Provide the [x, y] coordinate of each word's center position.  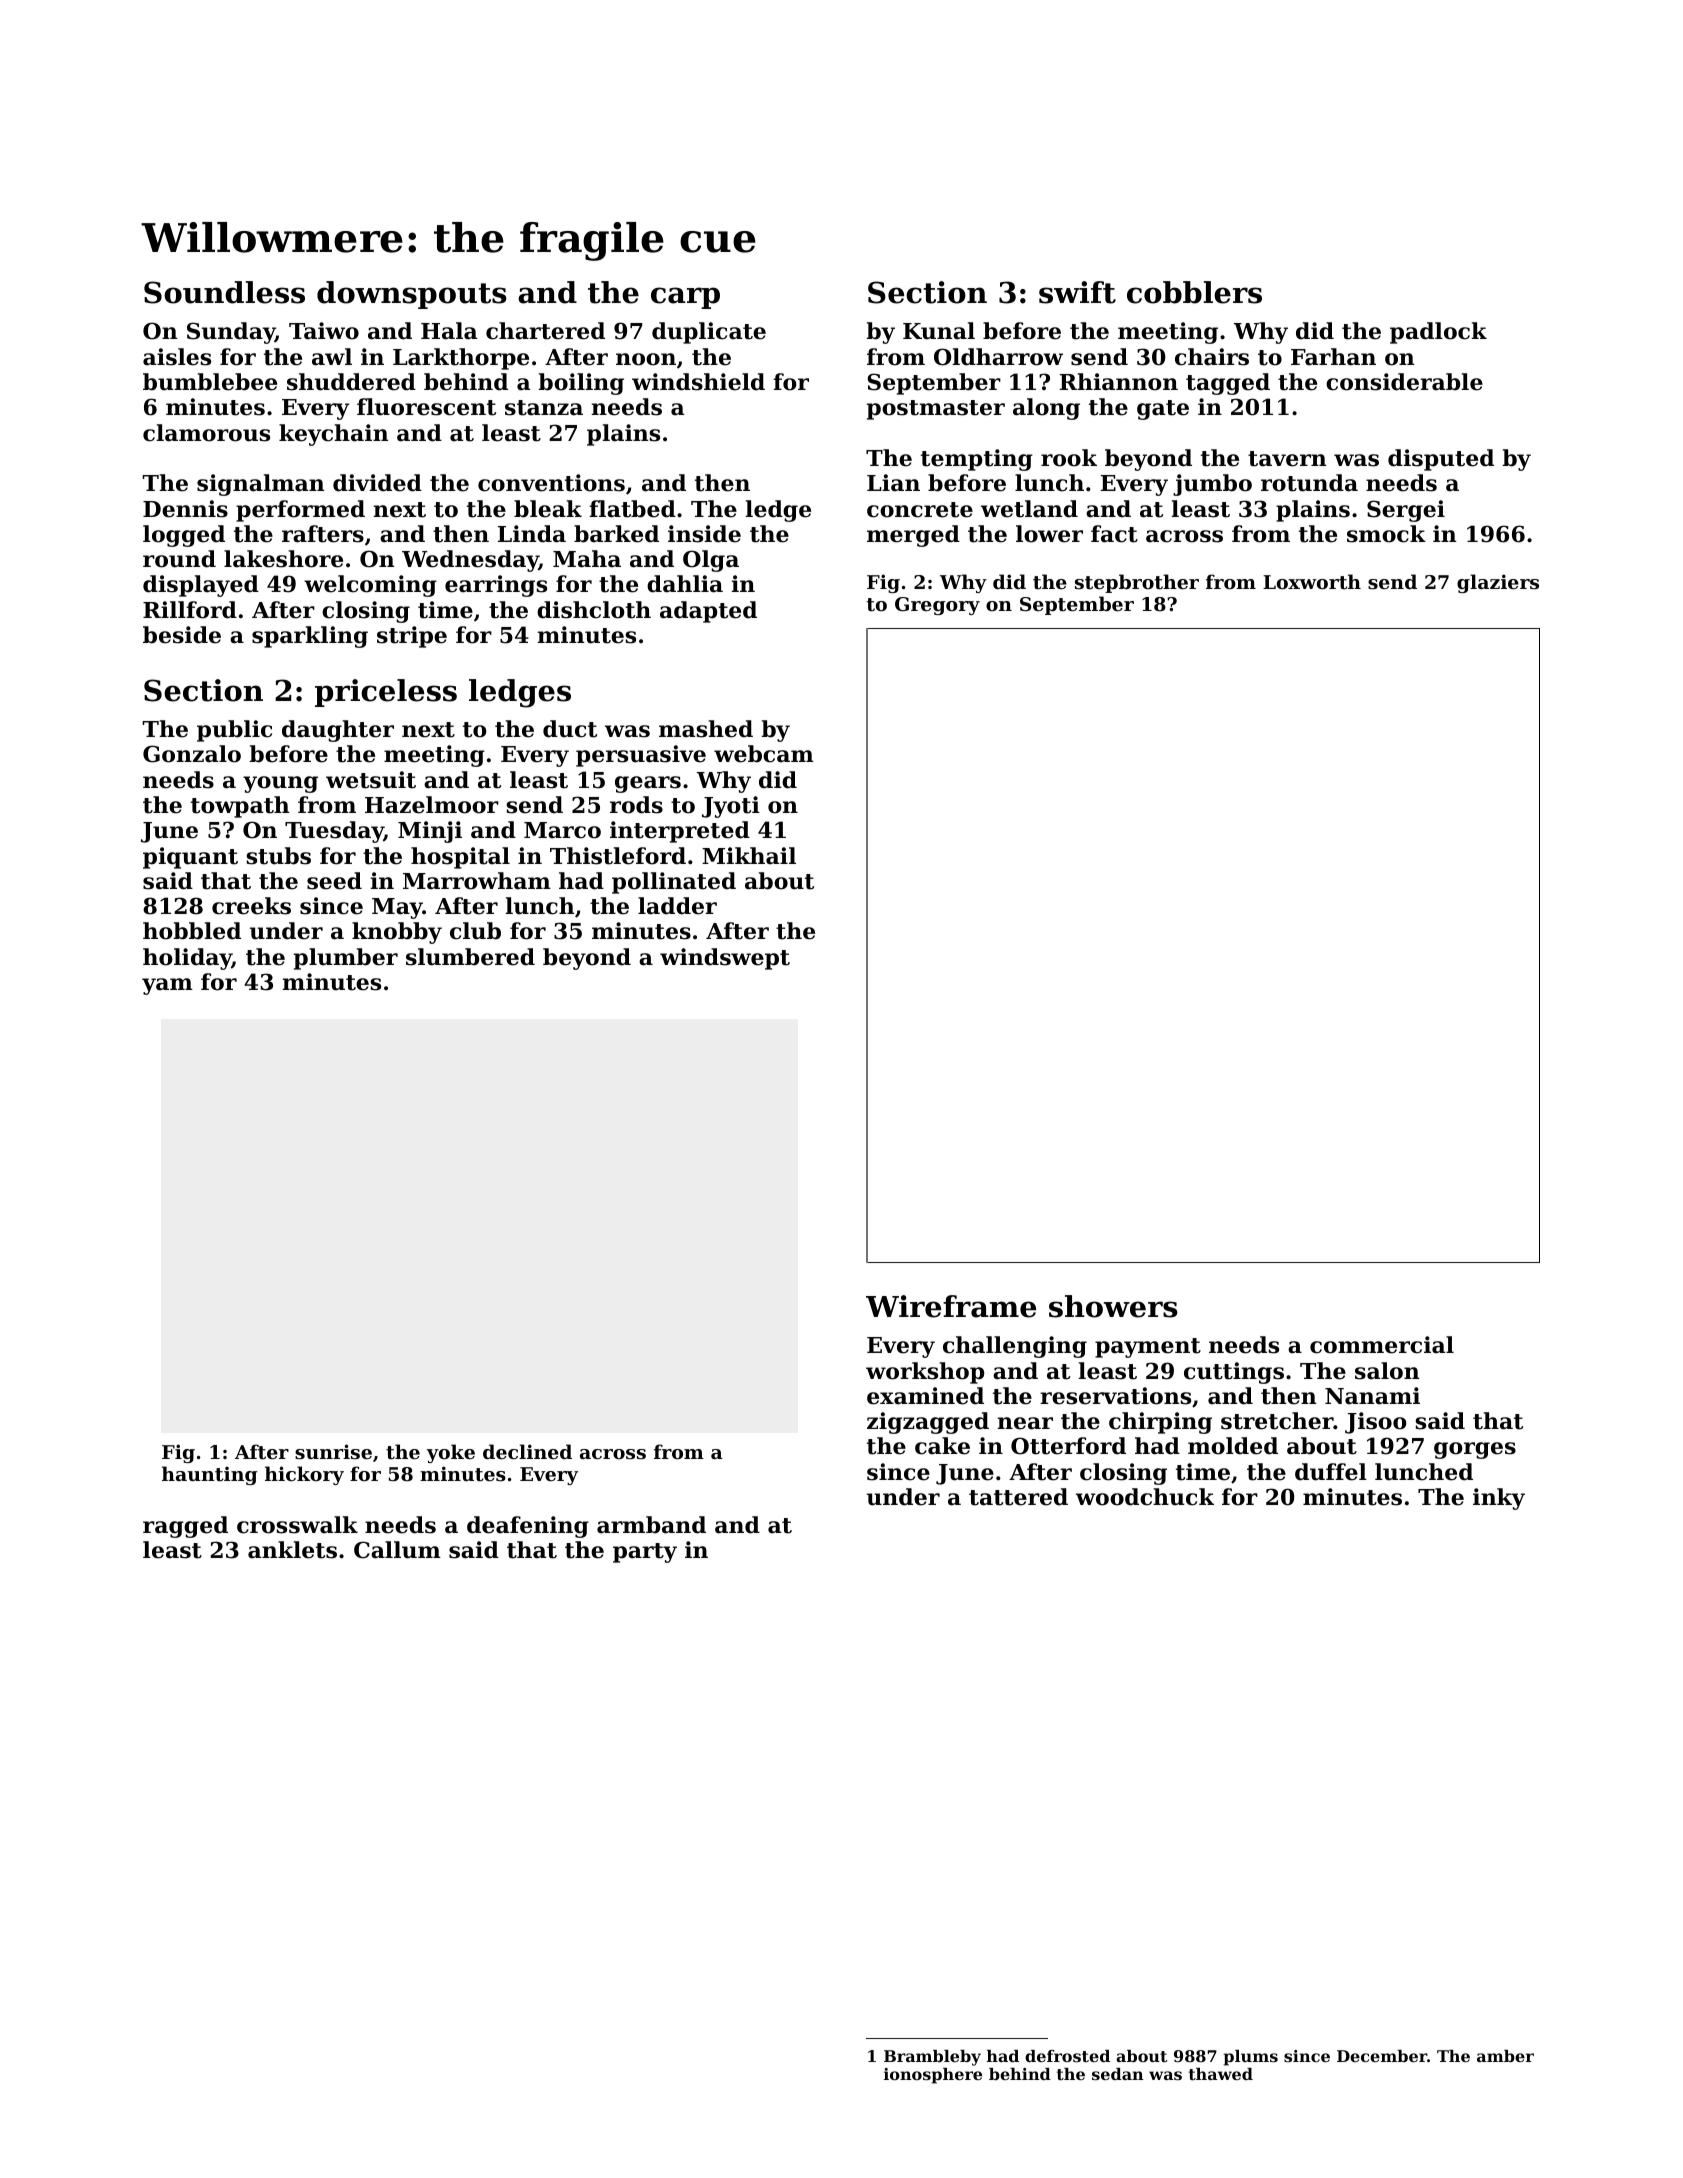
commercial [1382, 1345]
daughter [338, 731]
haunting [209, 1475]
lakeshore [283, 559]
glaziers [1498, 583]
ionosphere [933, 2076]
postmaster [936, 410]
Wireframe [951, 1306]
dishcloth [594, 610]
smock [1386, 534]
